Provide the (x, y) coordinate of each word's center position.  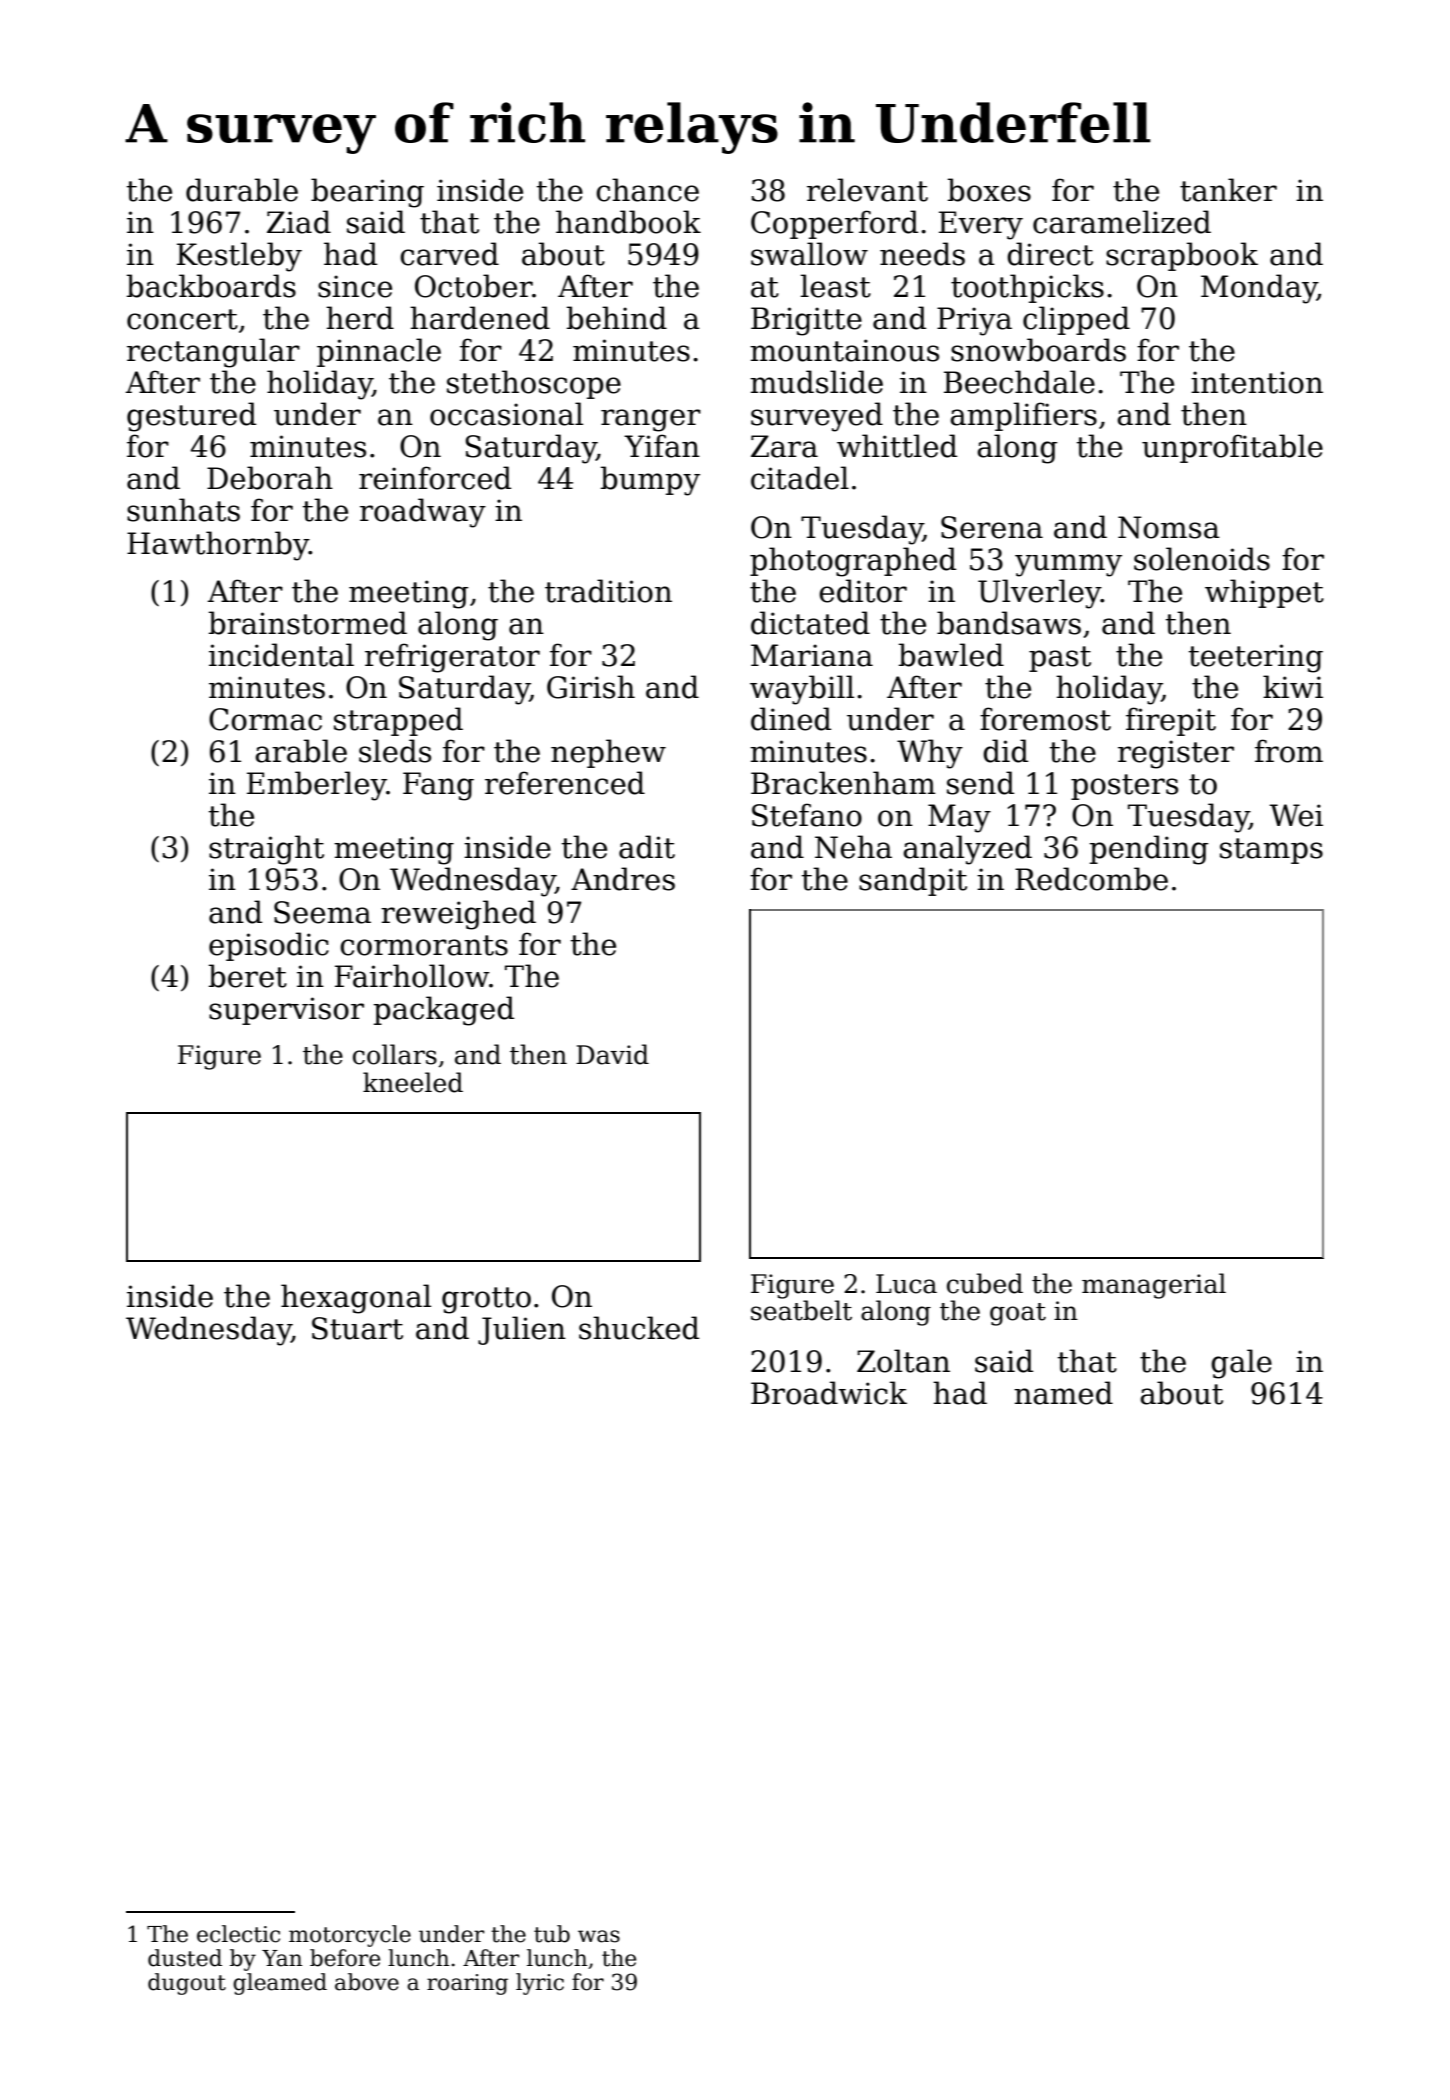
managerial (1154, 1286)
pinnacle (379, 352)
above (367, 1982)
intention (1257, 382)
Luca (906, 1284)
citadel (800, 478)
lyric (540, 1984)
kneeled (413, 1082)
